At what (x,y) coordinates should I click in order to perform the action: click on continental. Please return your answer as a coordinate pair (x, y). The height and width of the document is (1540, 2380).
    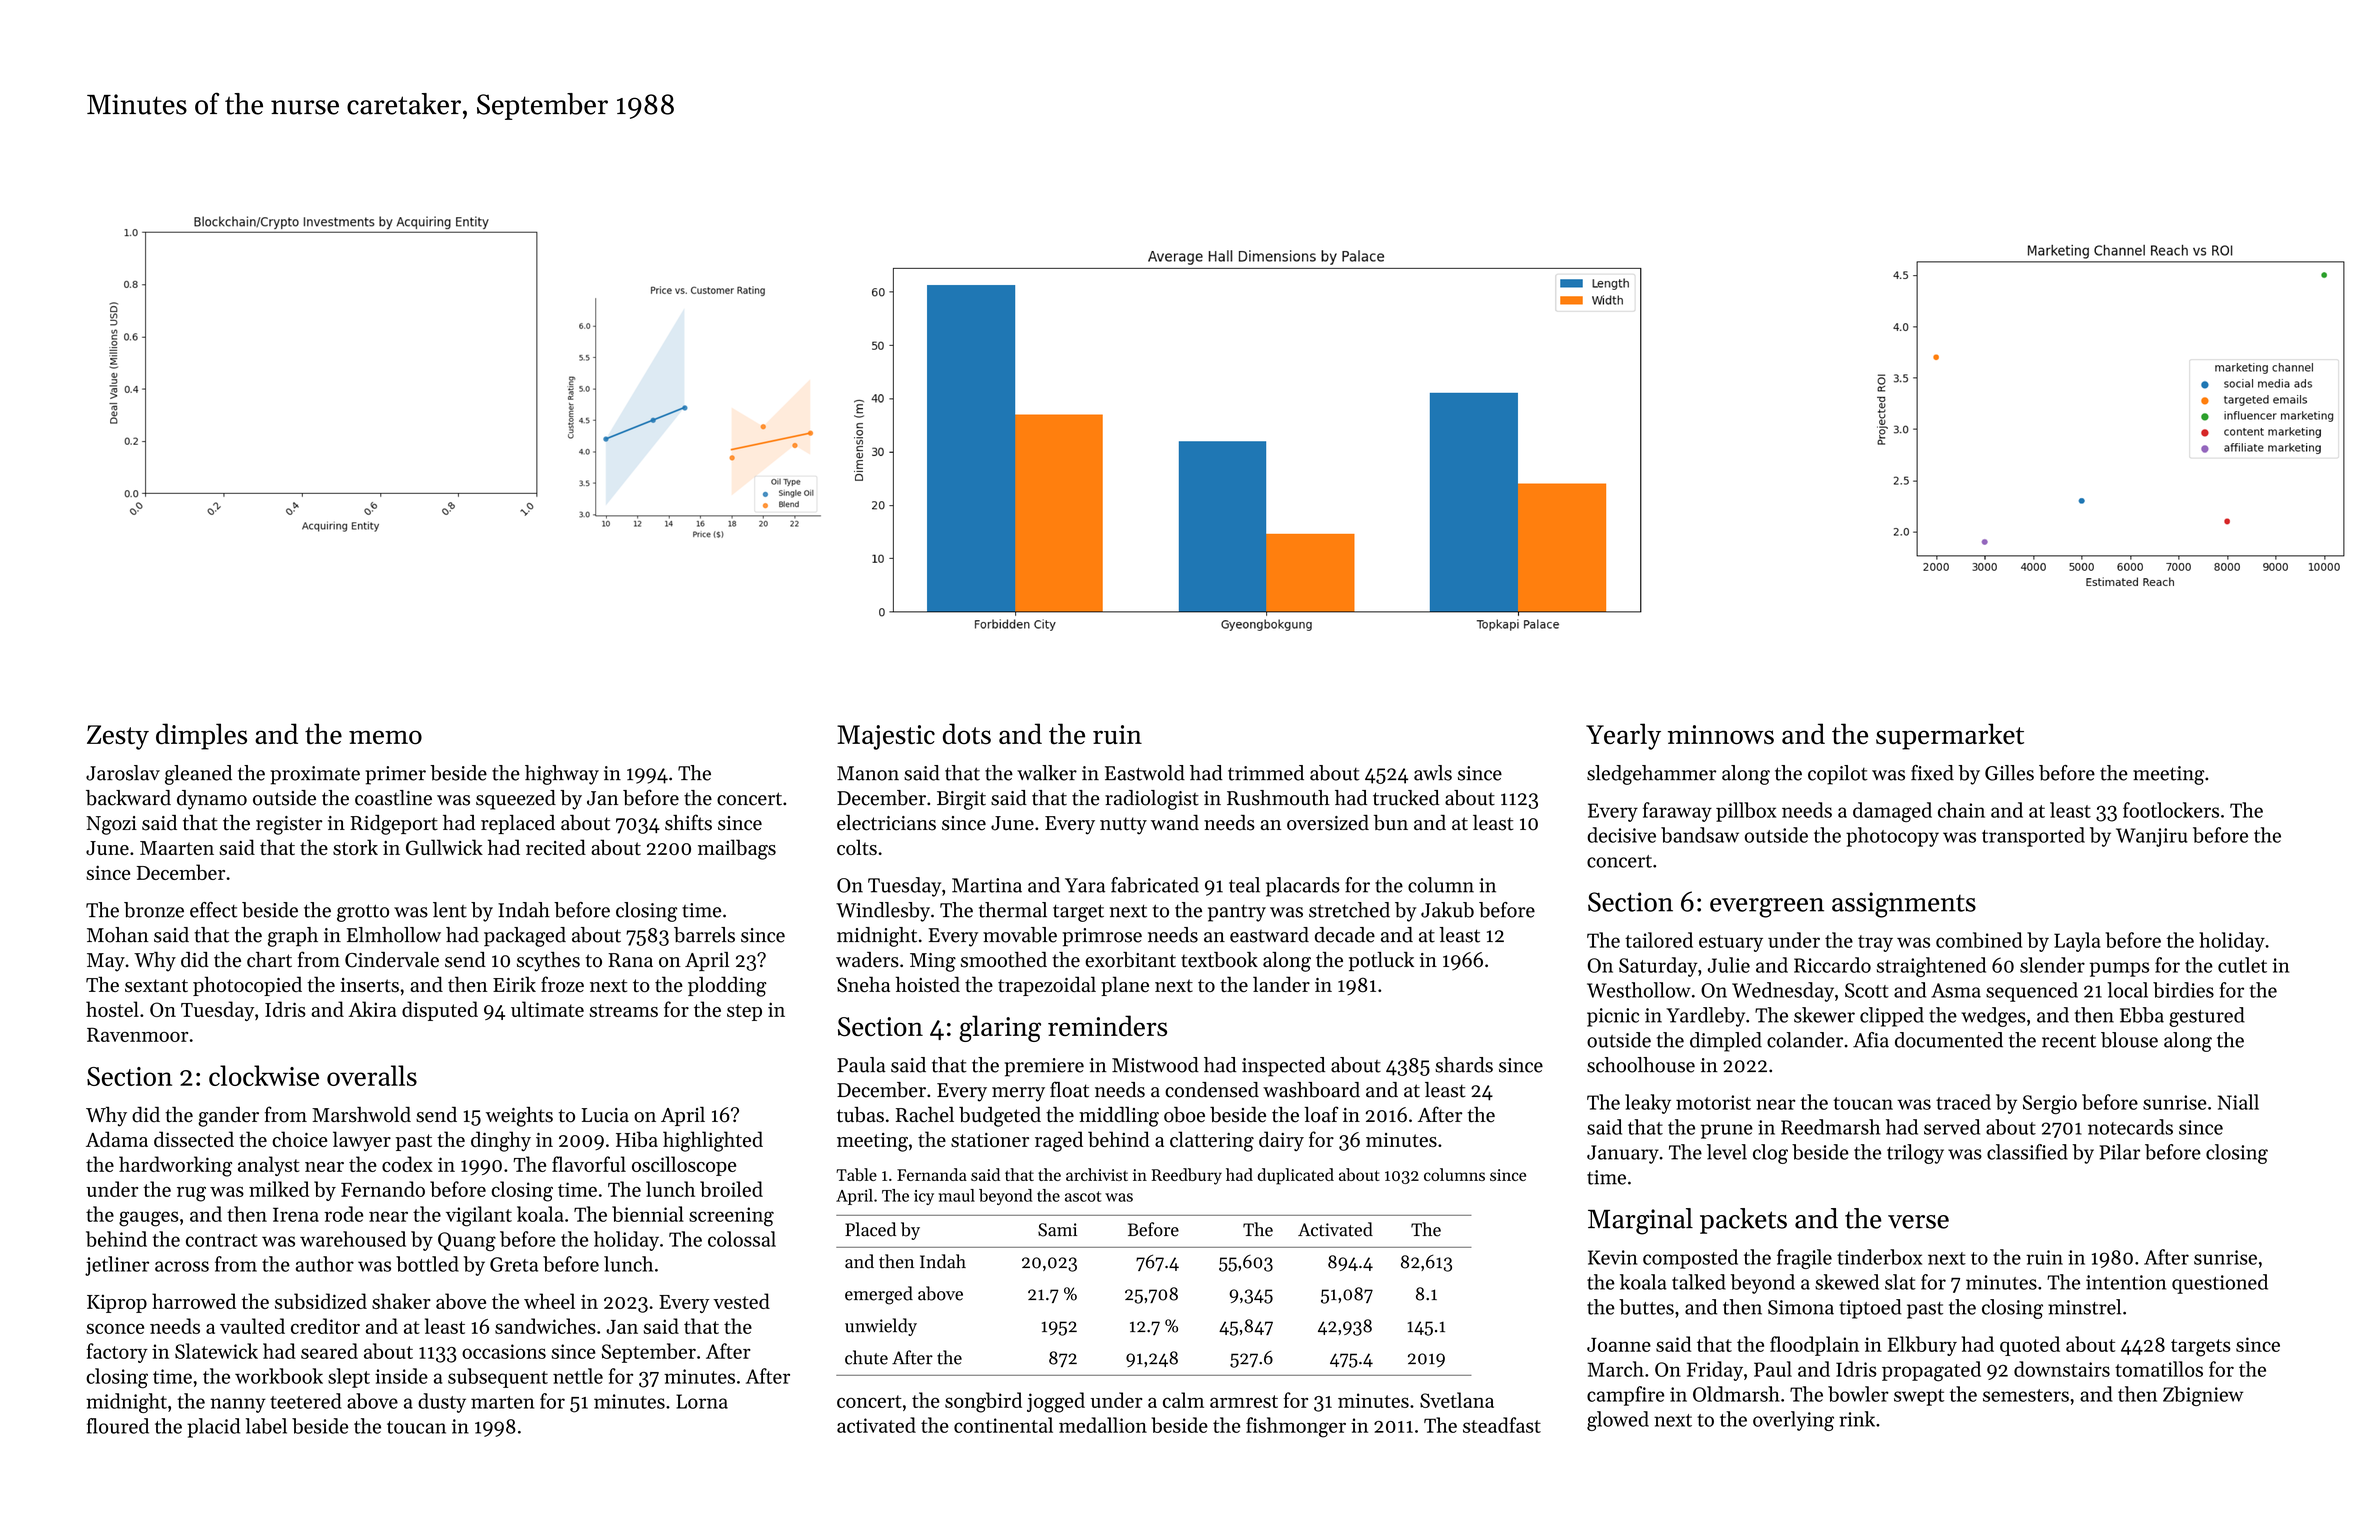
    Looking at the image, I should click on (1003, 1425).
